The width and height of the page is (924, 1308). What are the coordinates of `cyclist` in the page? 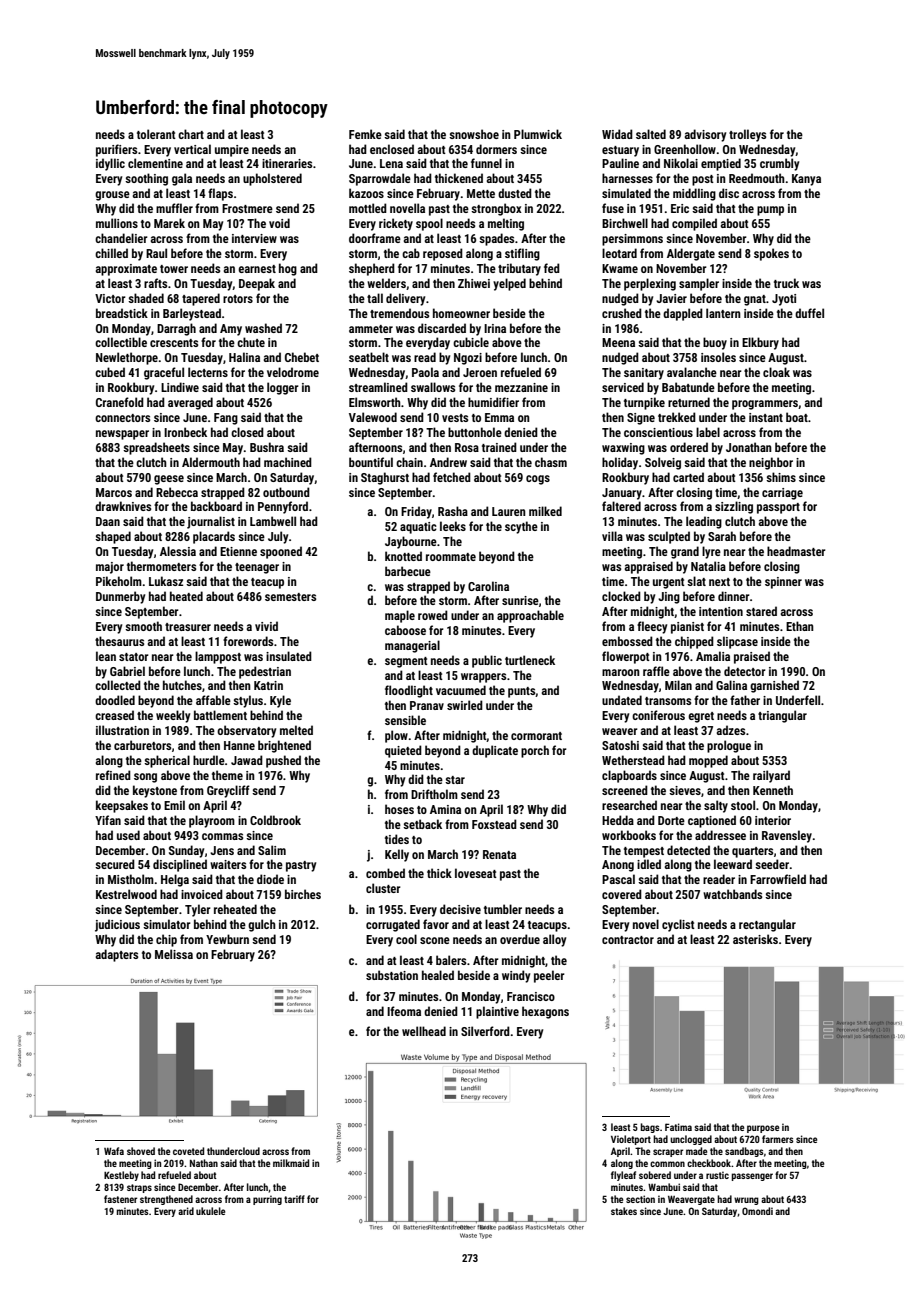 It's located at (678, 925).
